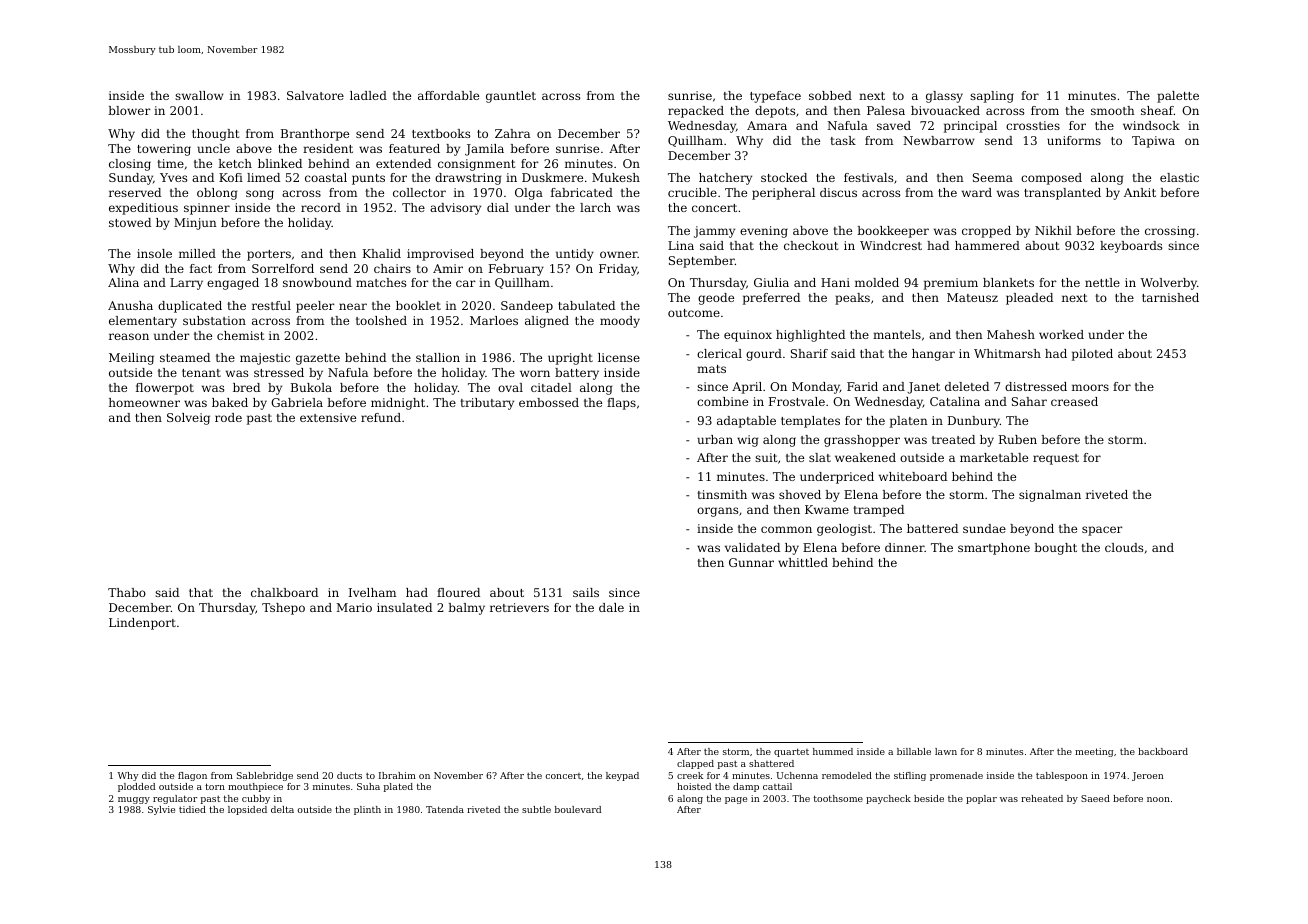 The height and width of the screenshot is (924, 1308). Describe the element at coordinates (992, 97) in the screenshot. I see `sapling` at that location.
